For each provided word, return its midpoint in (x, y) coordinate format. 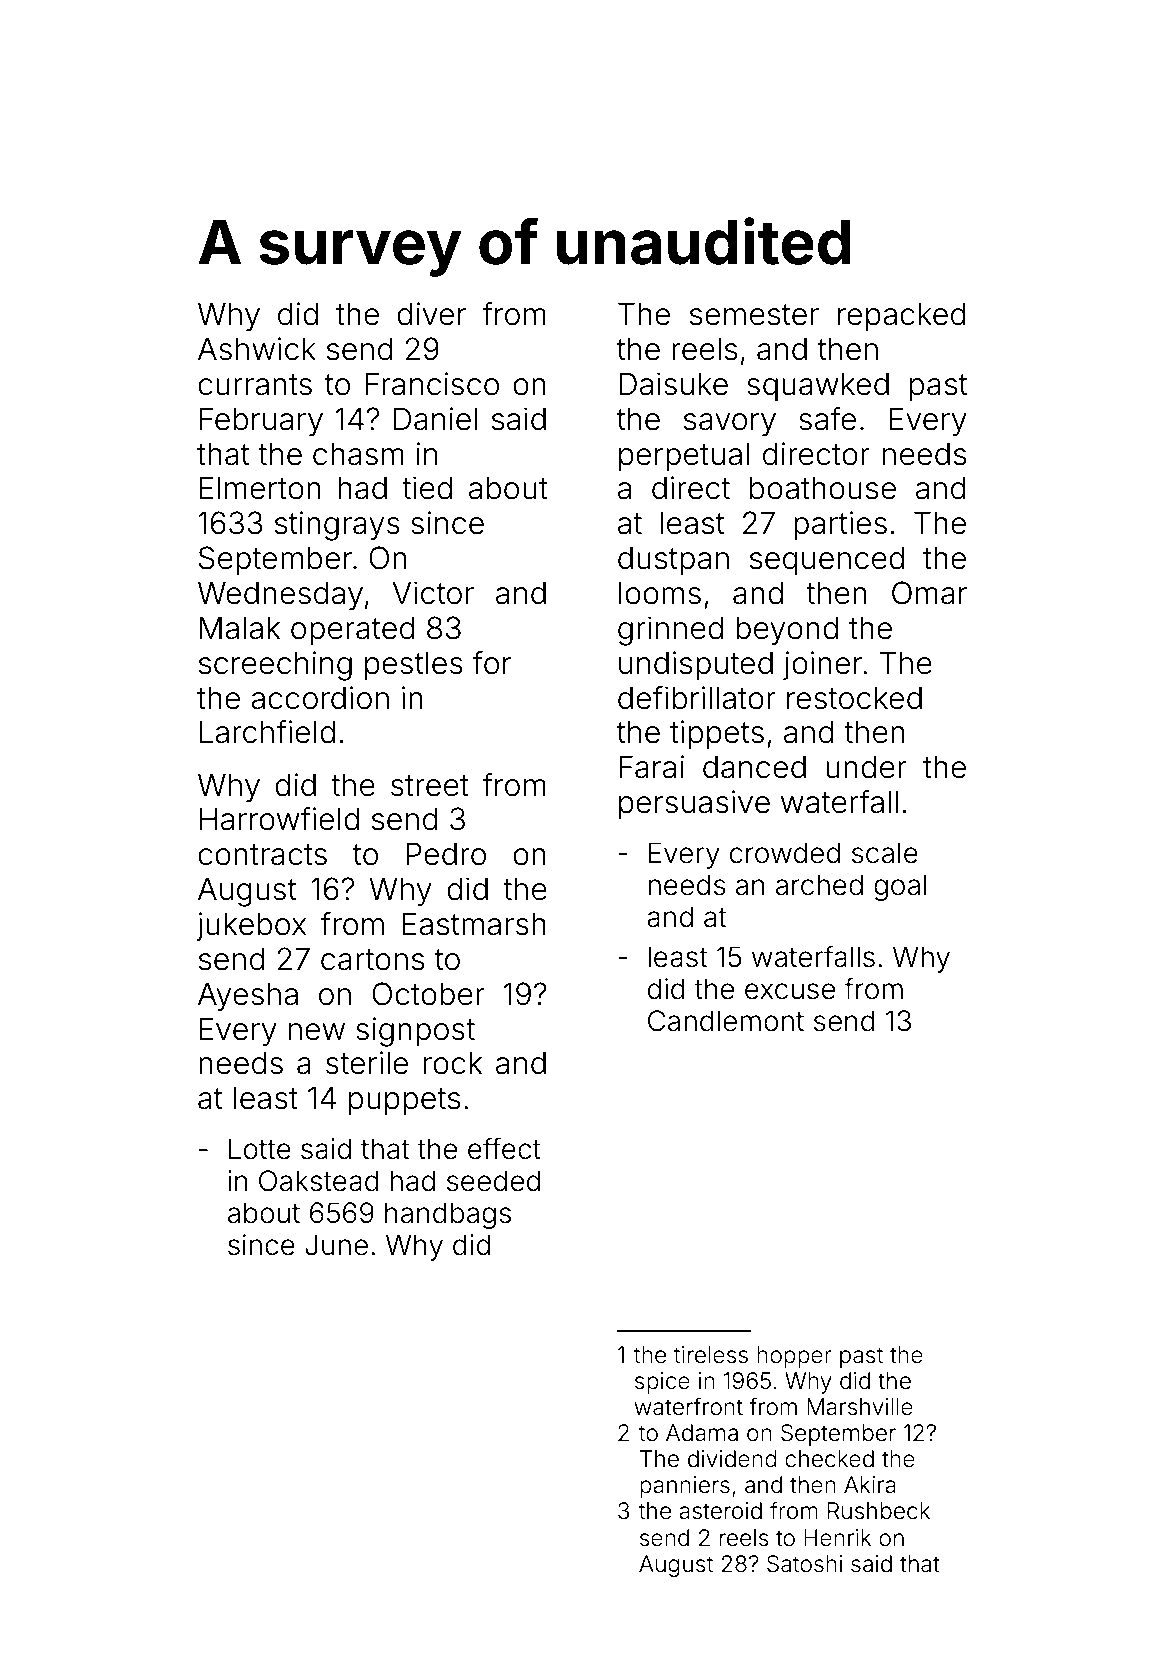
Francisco (432, 384)
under (866, 767)
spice (662, 1383)
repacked (902, 317)
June (336, 1245)
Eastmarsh (474, 924)
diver (431, 314)
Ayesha (248, 997)
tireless (711, 1355)
